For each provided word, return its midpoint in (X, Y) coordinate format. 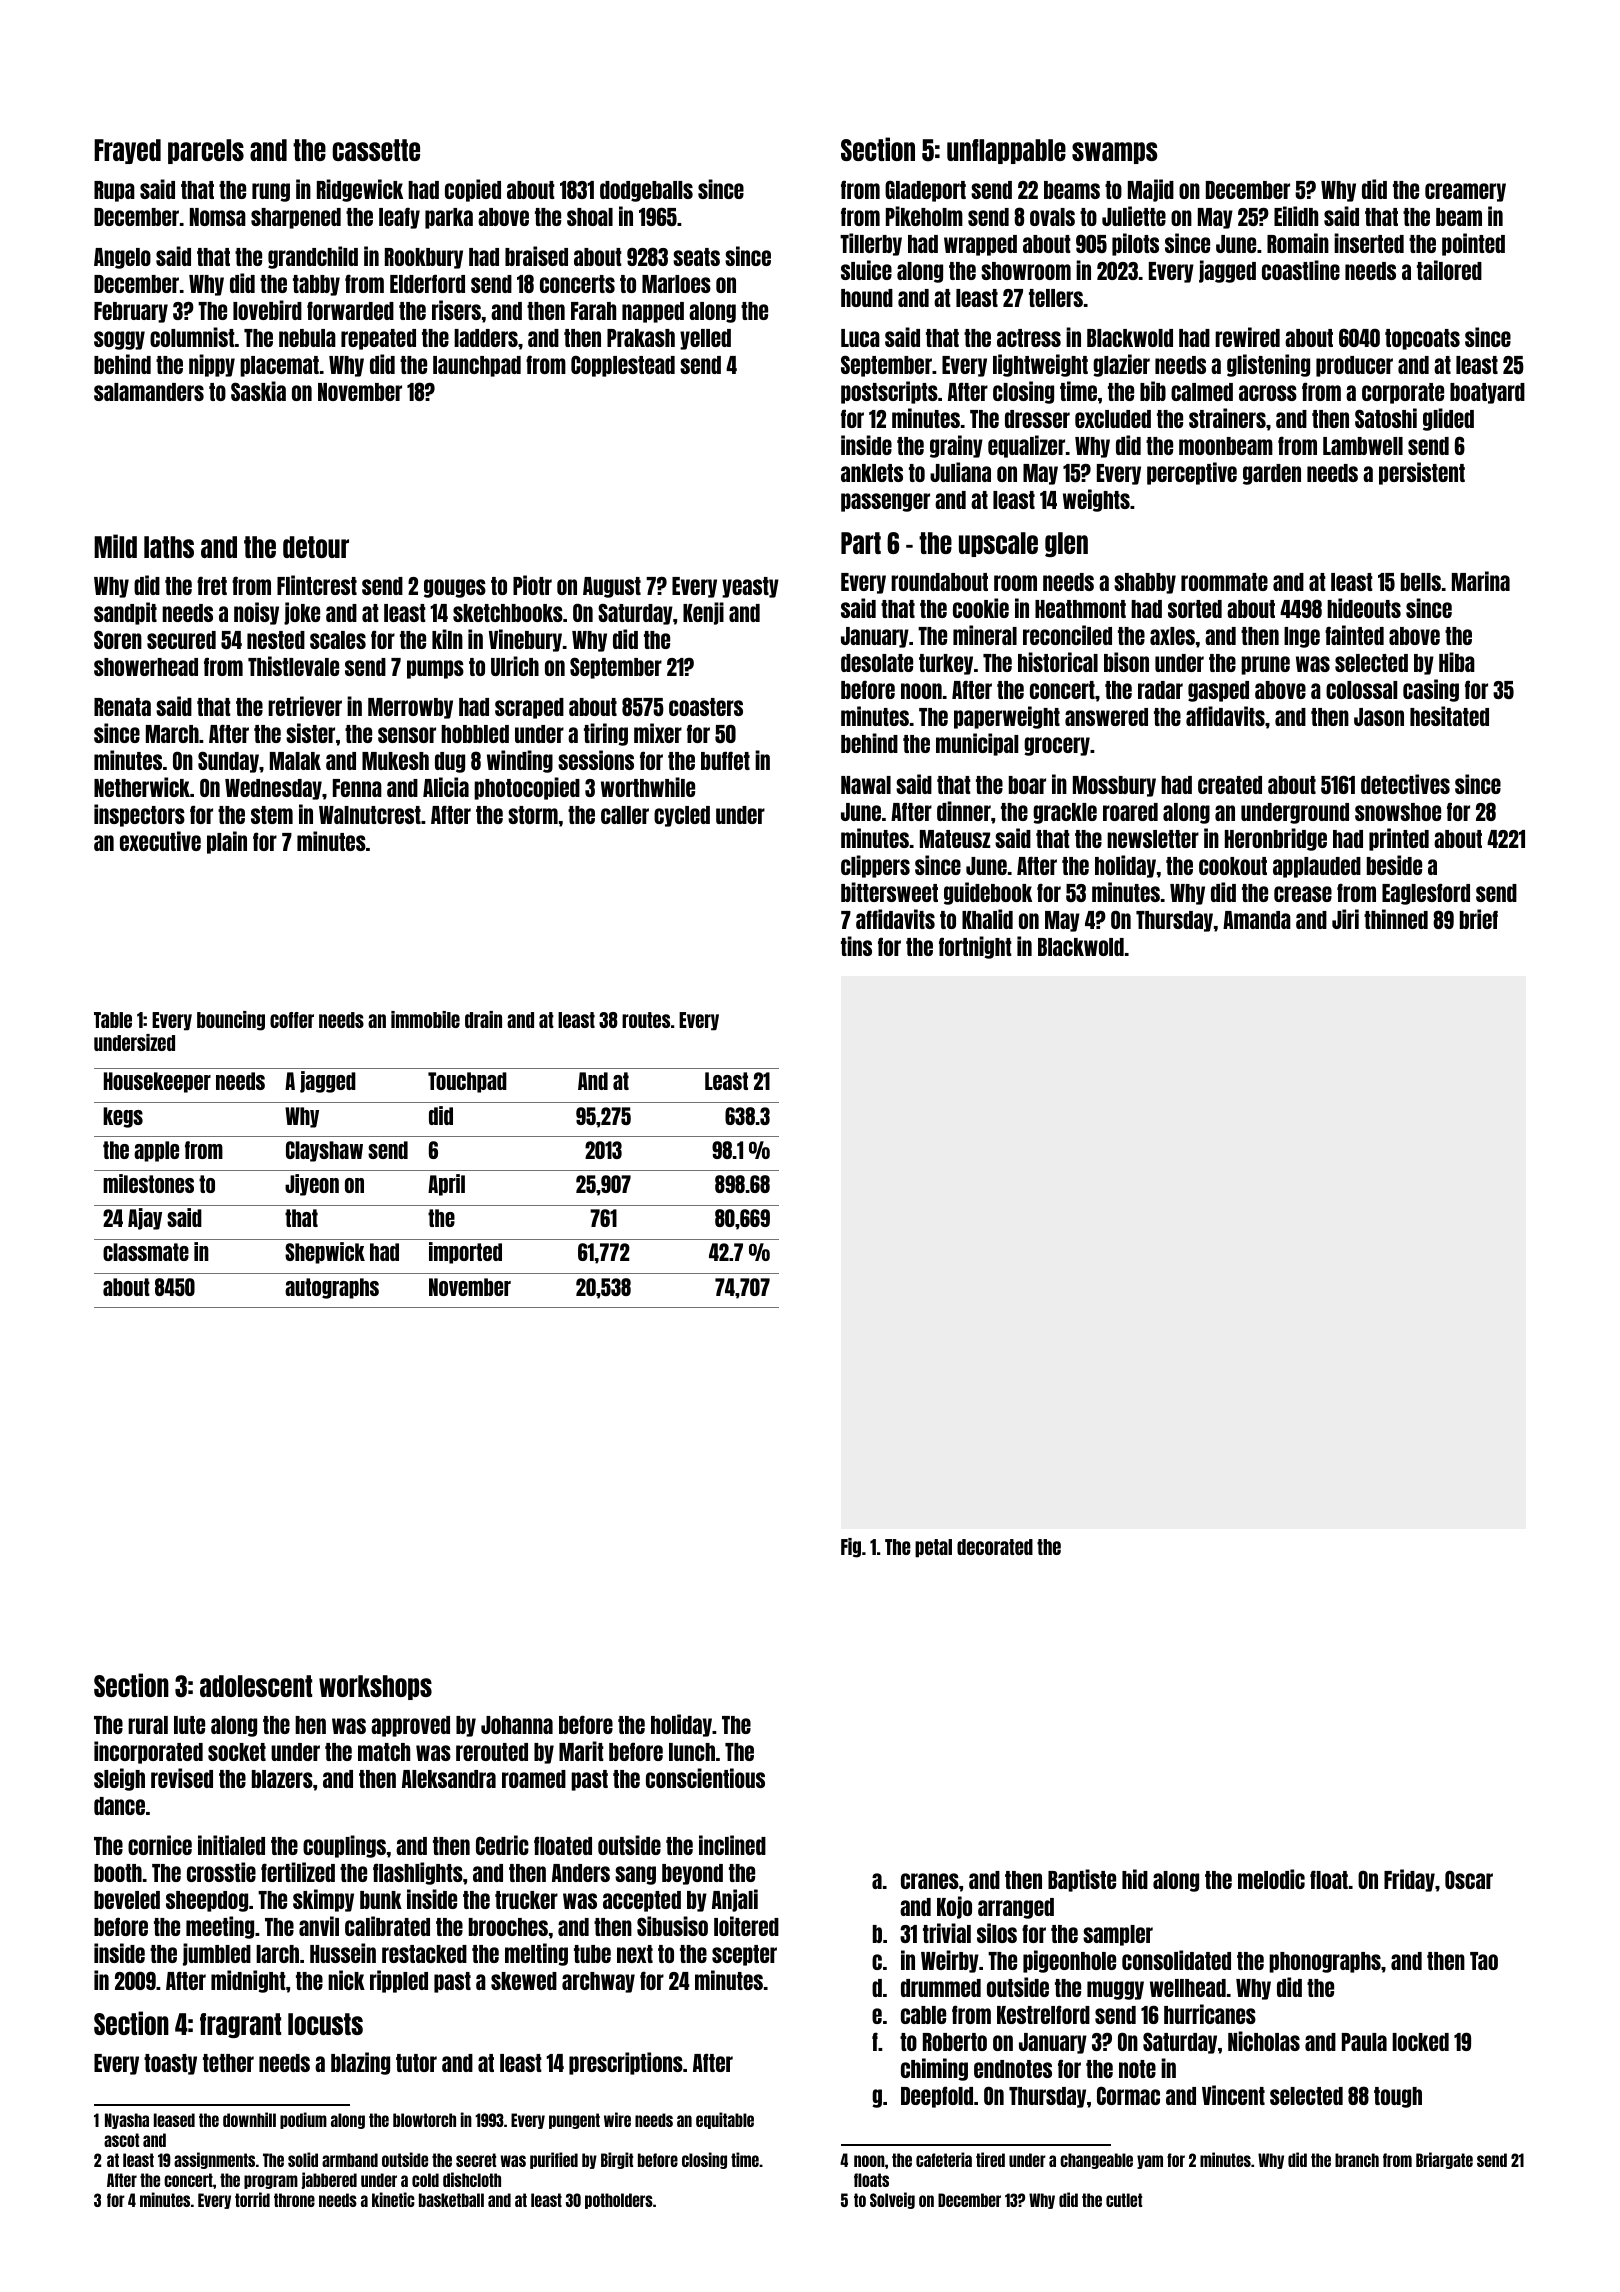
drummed (941, 1988)
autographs (332, 1288)
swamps (1115, 153)
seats (696, 257)
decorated (995, 1547)
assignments (214, 2160)
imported (465, 1253)
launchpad (477, 366)
